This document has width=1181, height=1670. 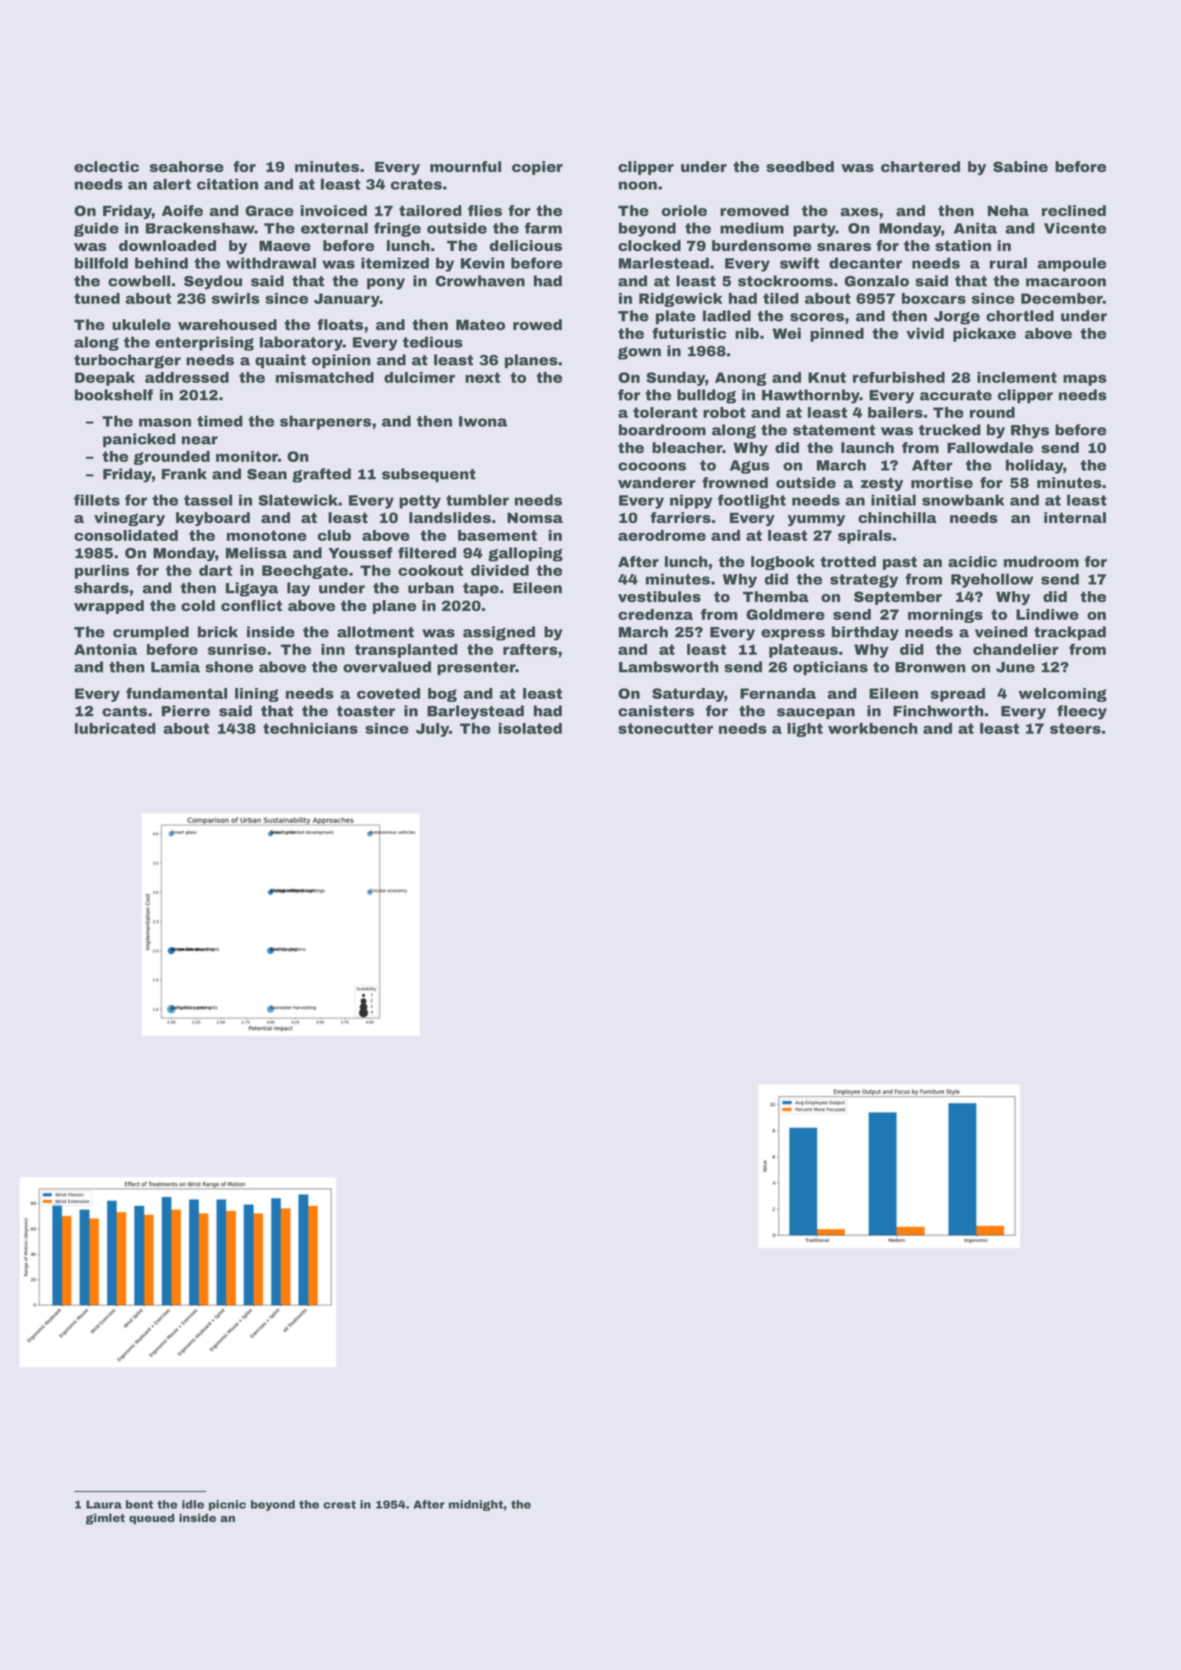 What do you see at coordinates (1085, 380) in the document?
I see `maps` at bounding box center [1085, 380].
